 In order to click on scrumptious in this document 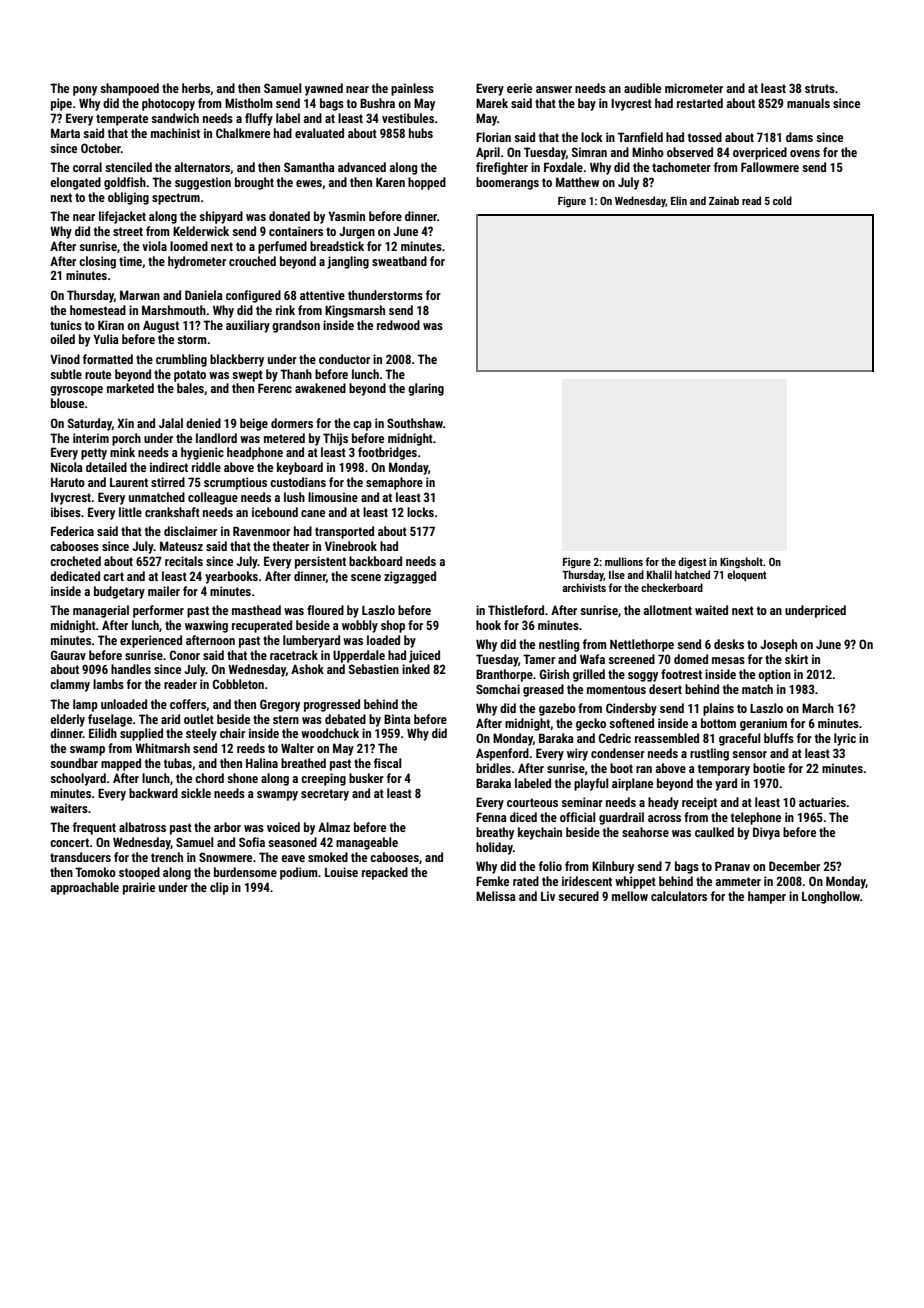, I will do `click(235, 483)`.
